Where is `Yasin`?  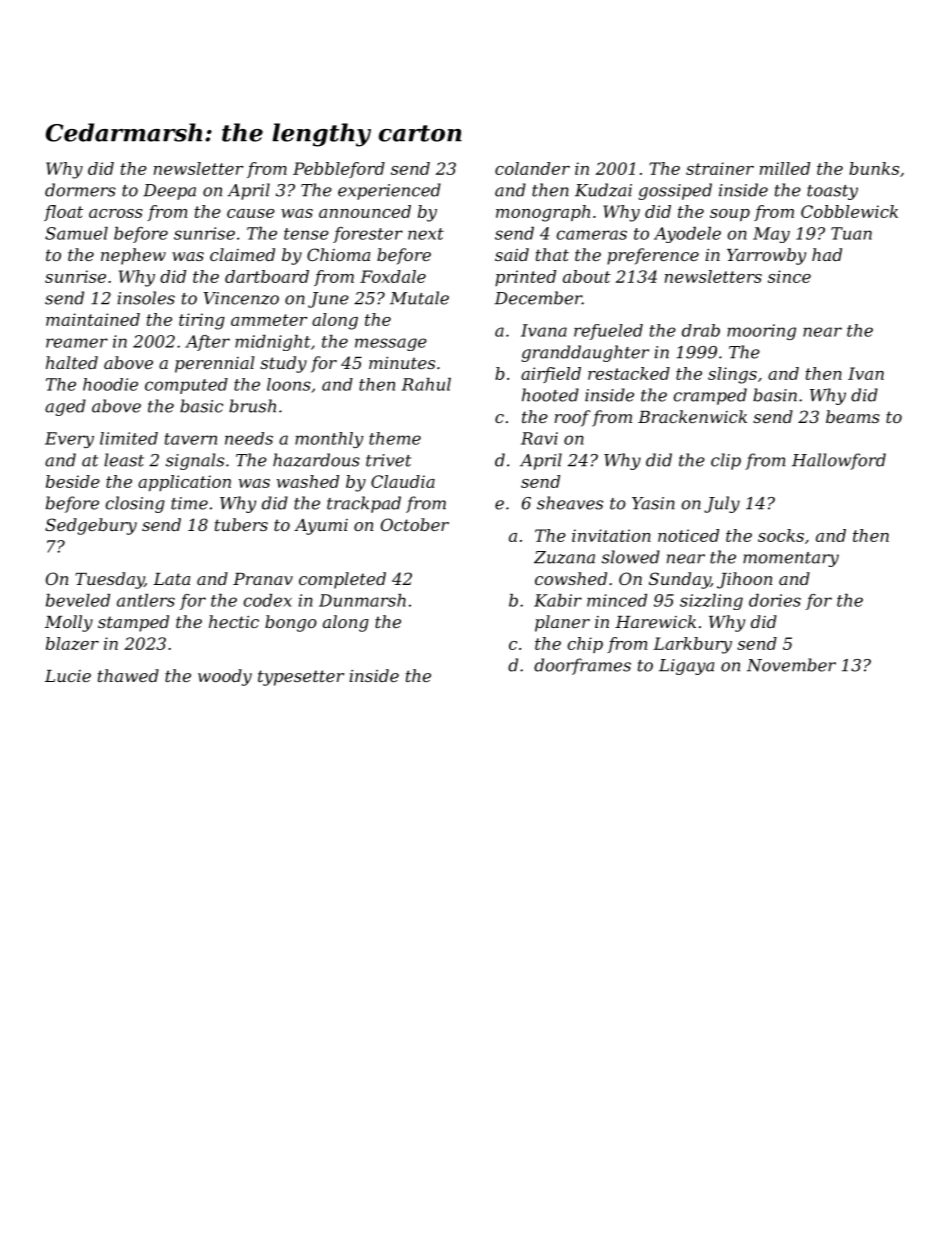 Yasin is located at coordinates (653, 503).
